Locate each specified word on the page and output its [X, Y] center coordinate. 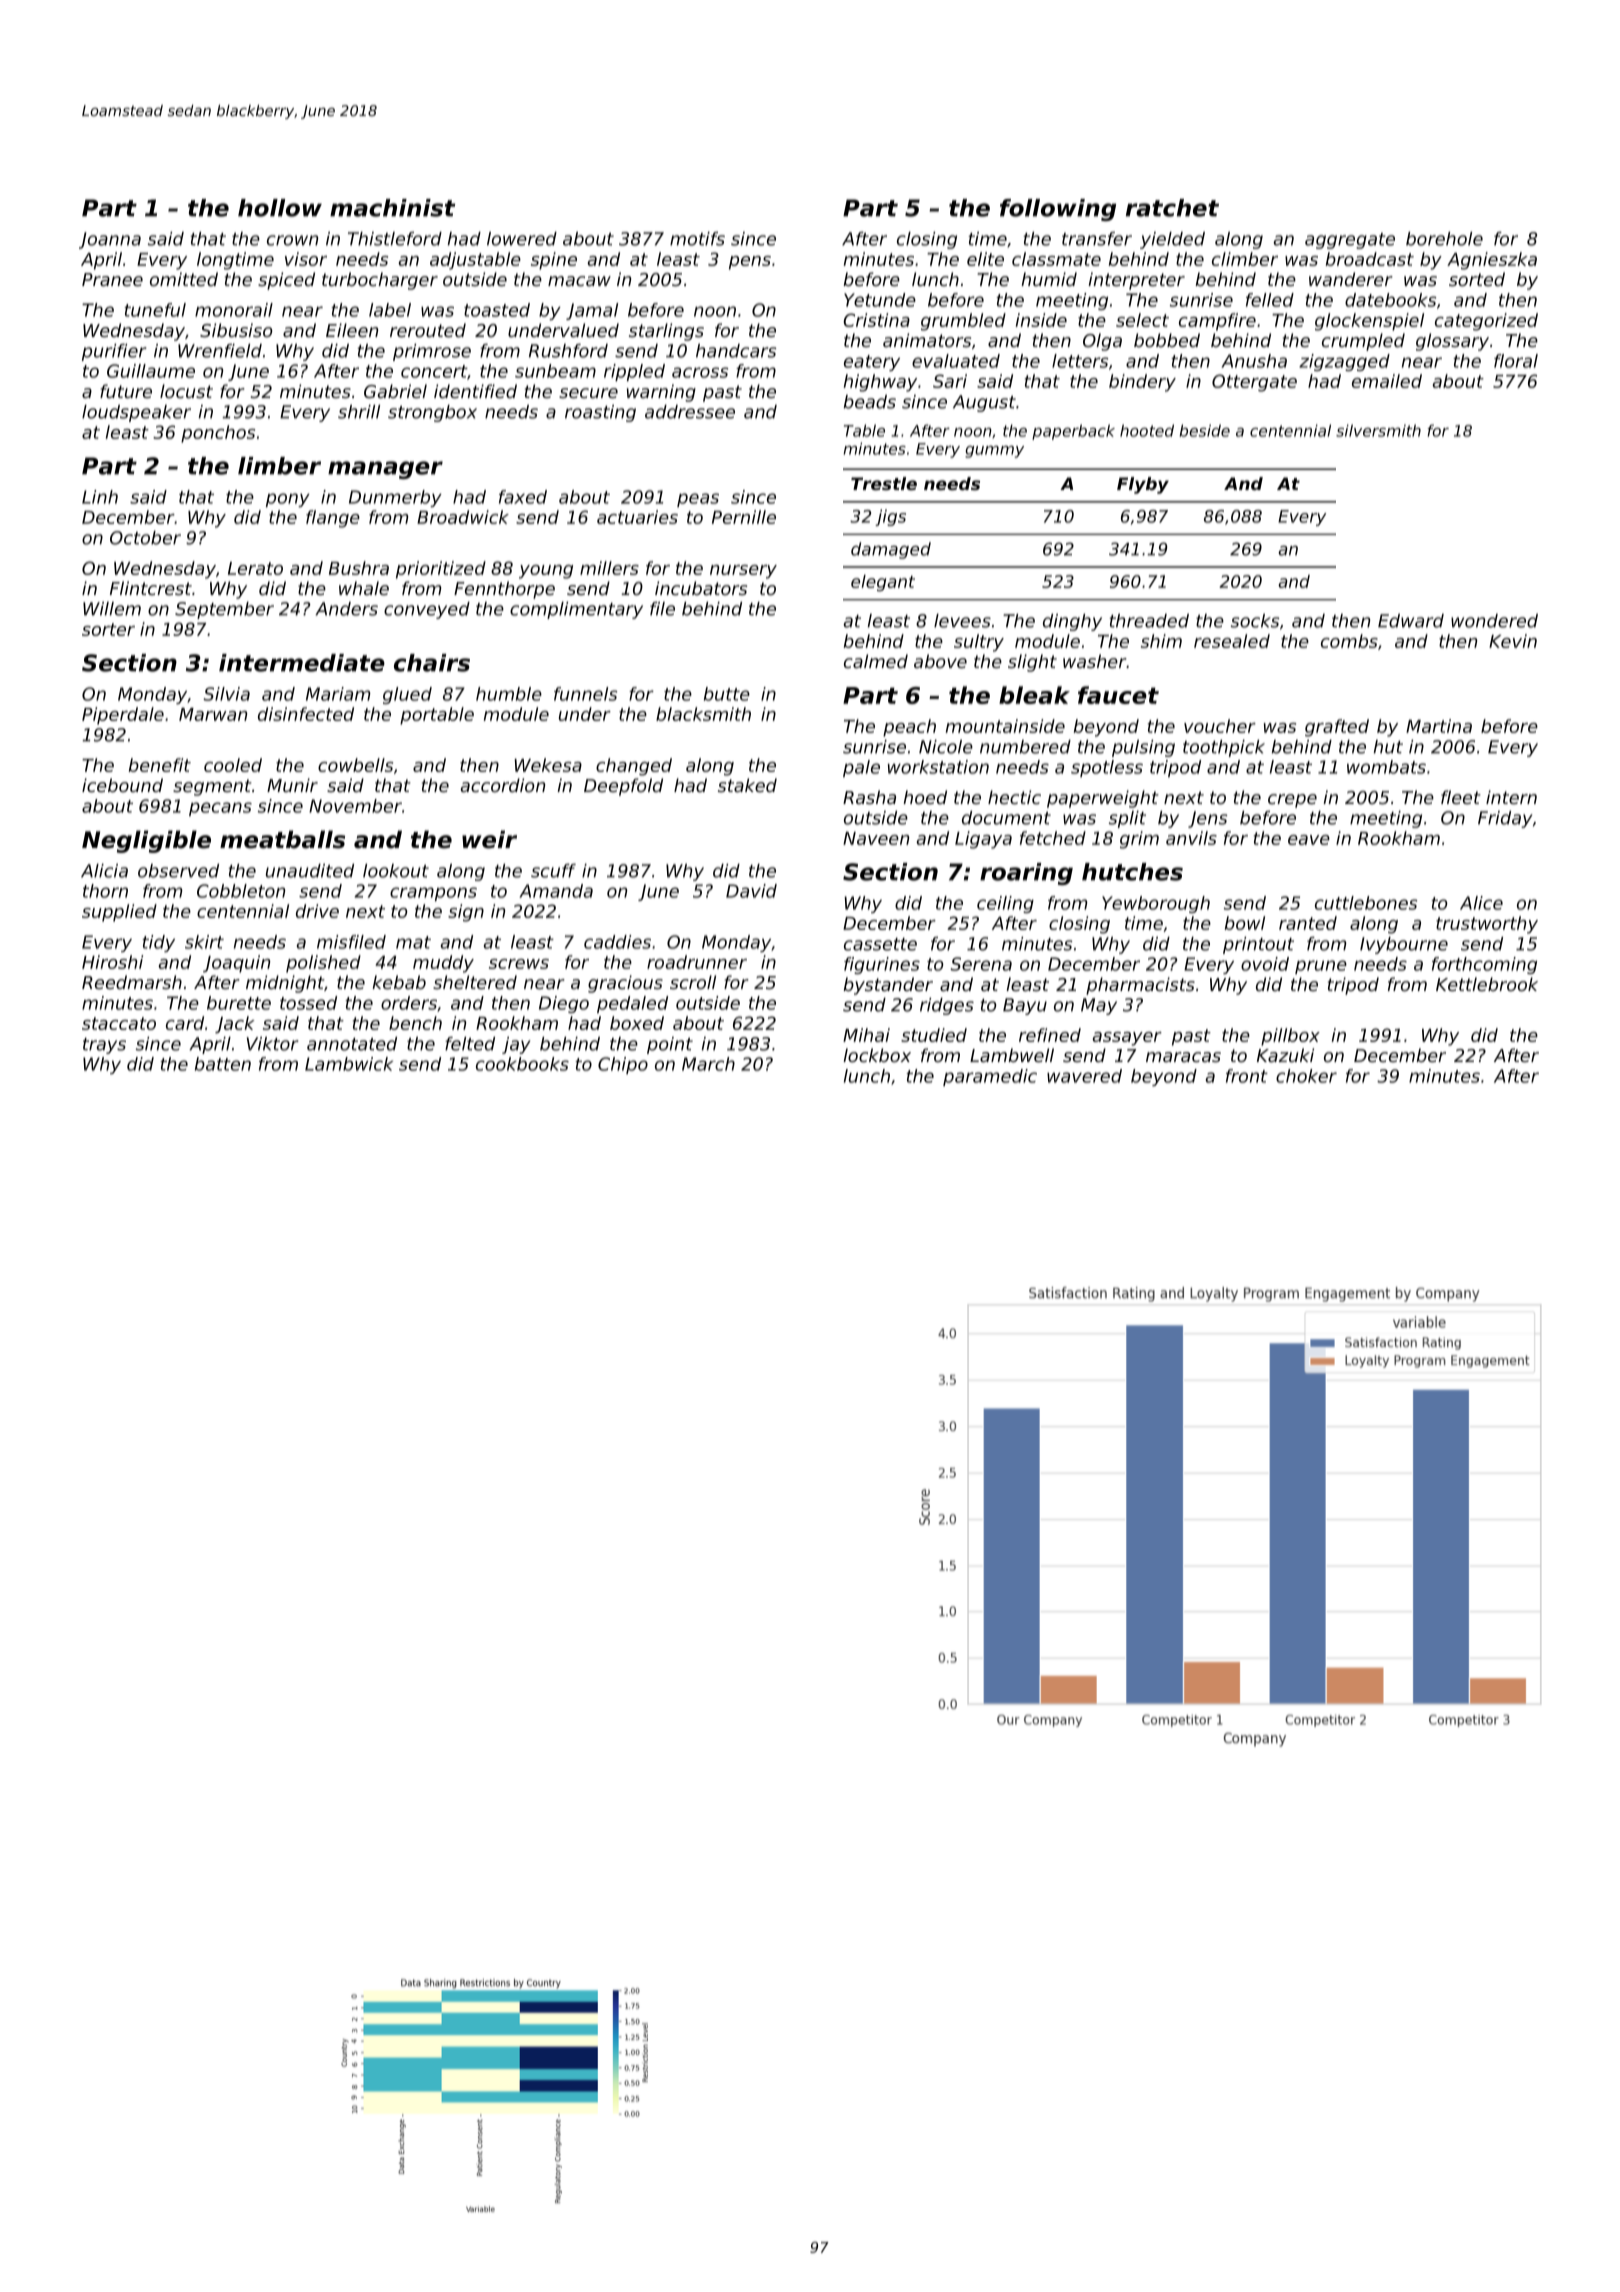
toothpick [1224, 748]
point [670, 1045]
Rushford [568, 351]
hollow [280, 208]
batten [223, 1064]
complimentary [576, 610]
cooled [233, 765]
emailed [1387, 381]
